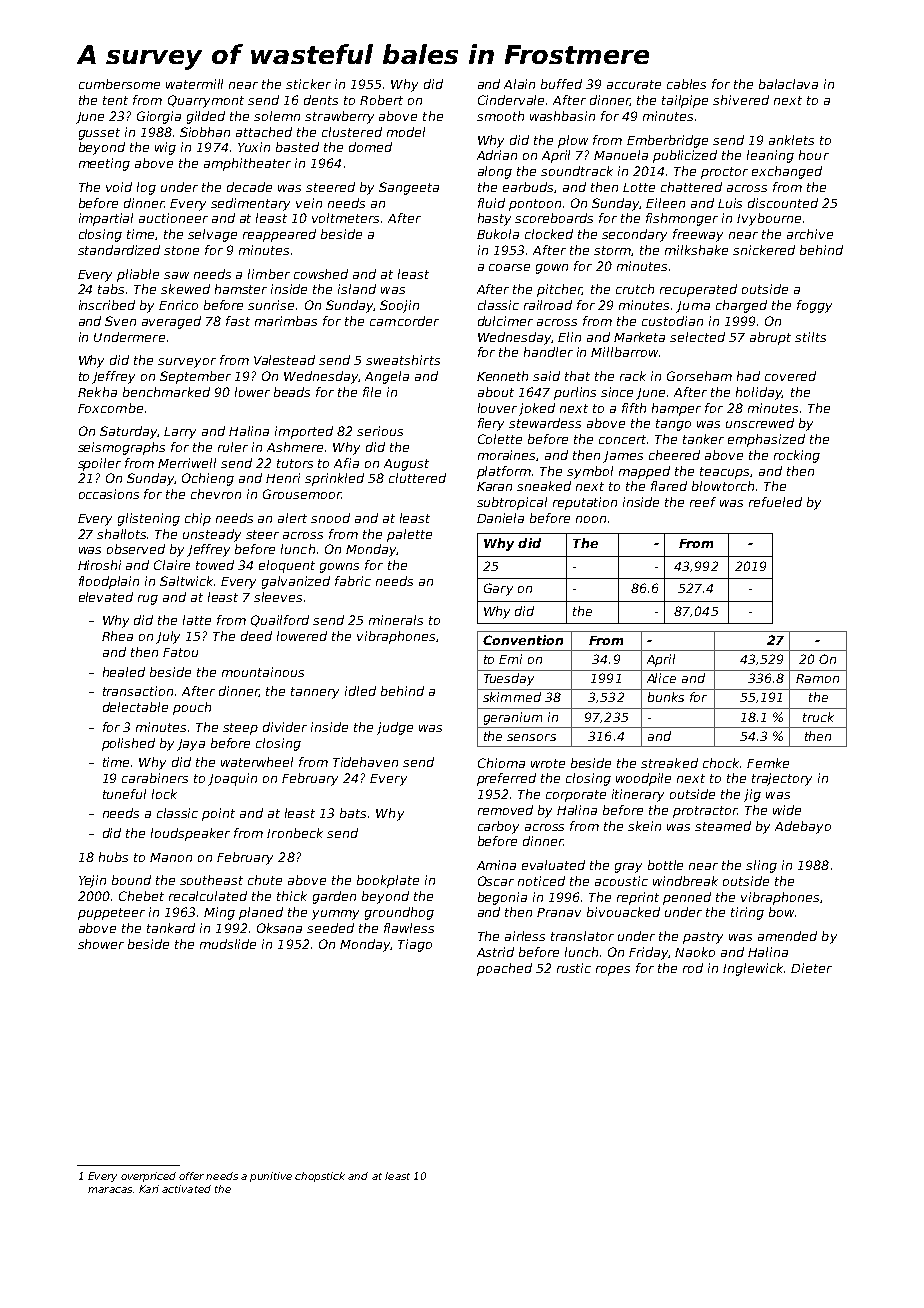  What do you see at coordinates (309, 203) in the document?
I see `vein` at bounding box center [309, 203].
